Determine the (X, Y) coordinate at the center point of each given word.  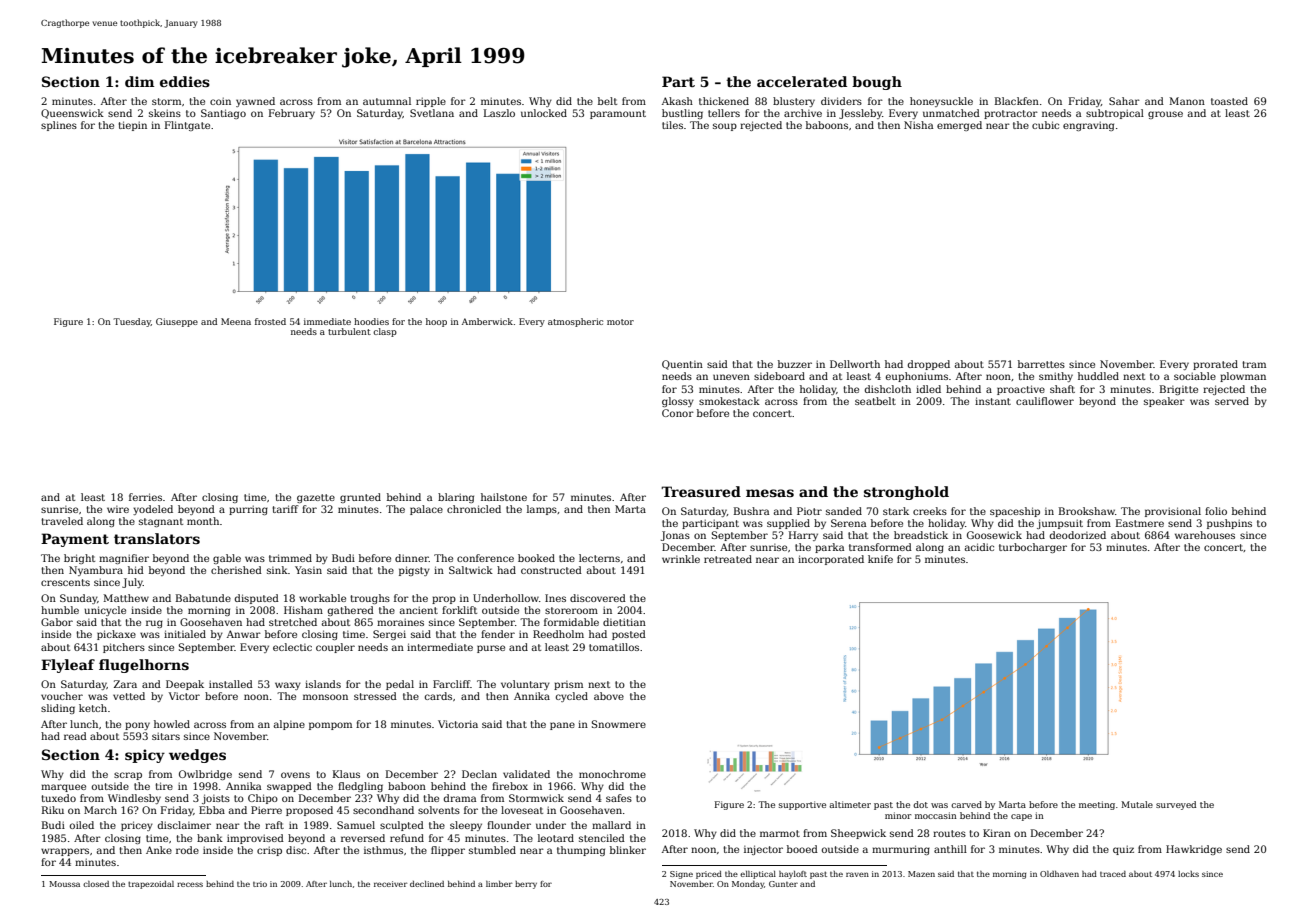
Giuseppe (177, 322)
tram (1254, 364)
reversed (363, 838)
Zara (125, 684)
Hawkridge (1194, 850)
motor (620, 322)
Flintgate (187, 126)
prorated (1215, 365)
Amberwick (487, 321)
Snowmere (619, 724)
